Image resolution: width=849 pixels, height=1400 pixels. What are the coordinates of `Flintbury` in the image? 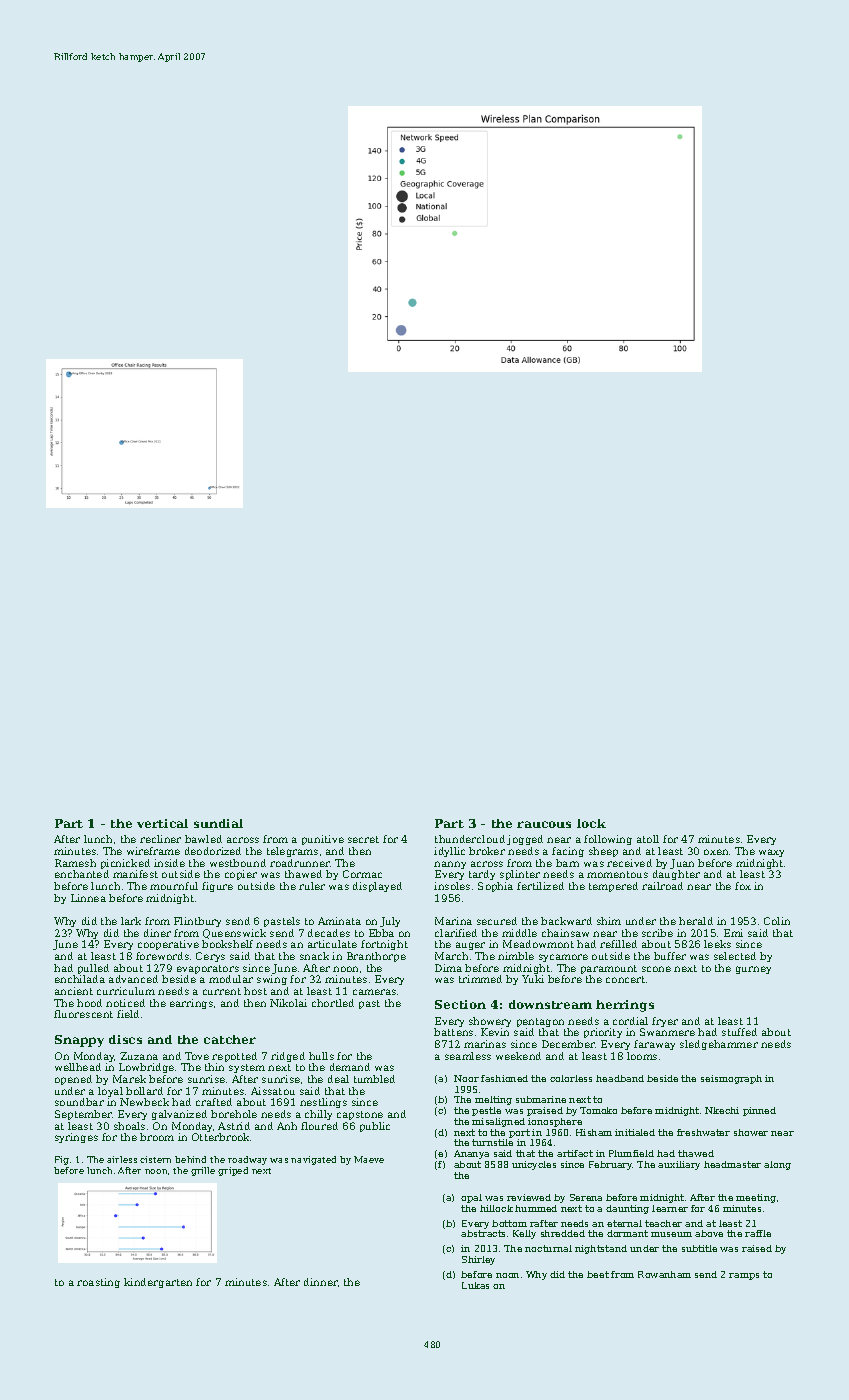 It's located at (197, 922).
